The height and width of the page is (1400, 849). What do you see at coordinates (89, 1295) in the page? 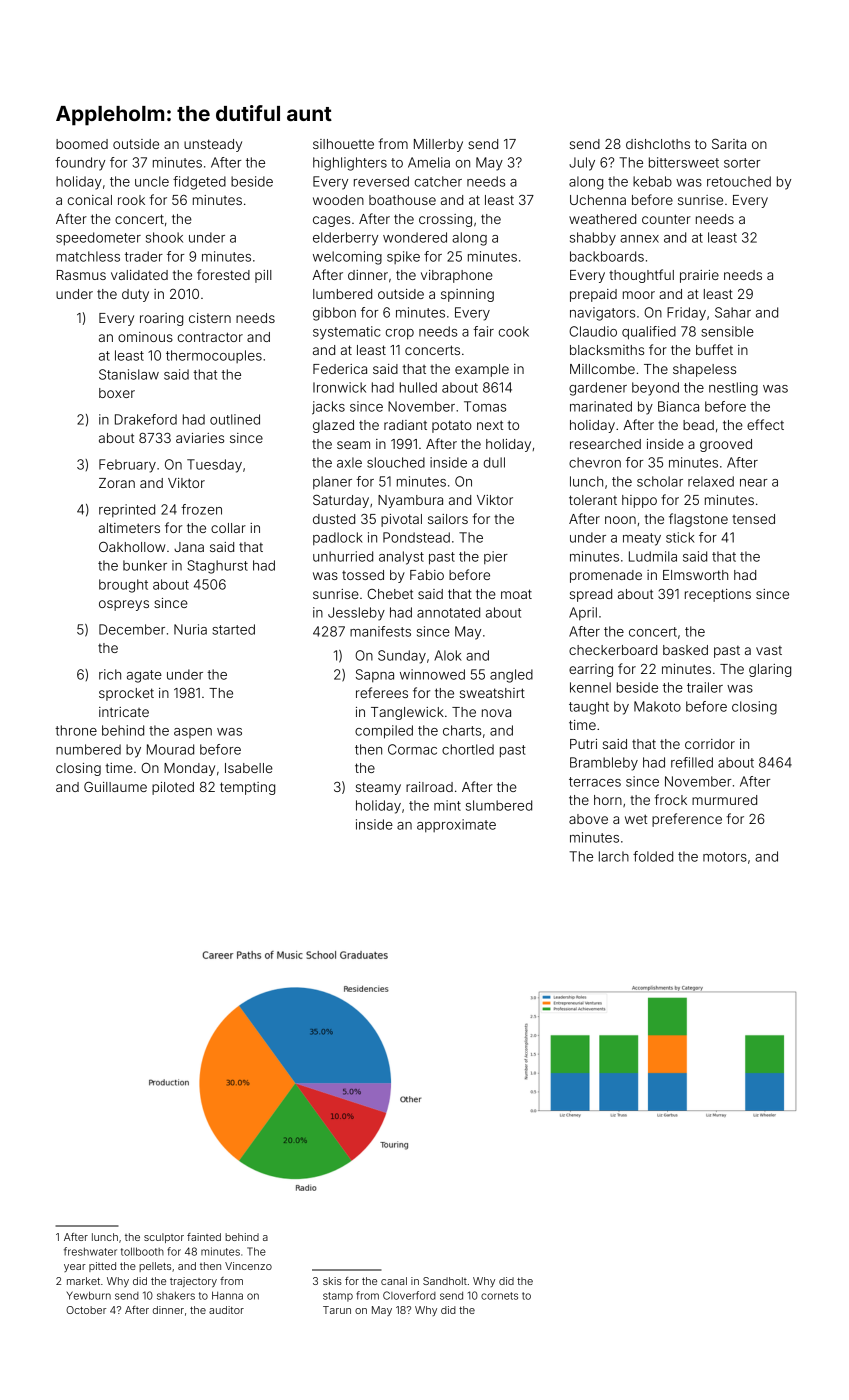
I see `Yewburn` at bounding box center [89, 1295].
